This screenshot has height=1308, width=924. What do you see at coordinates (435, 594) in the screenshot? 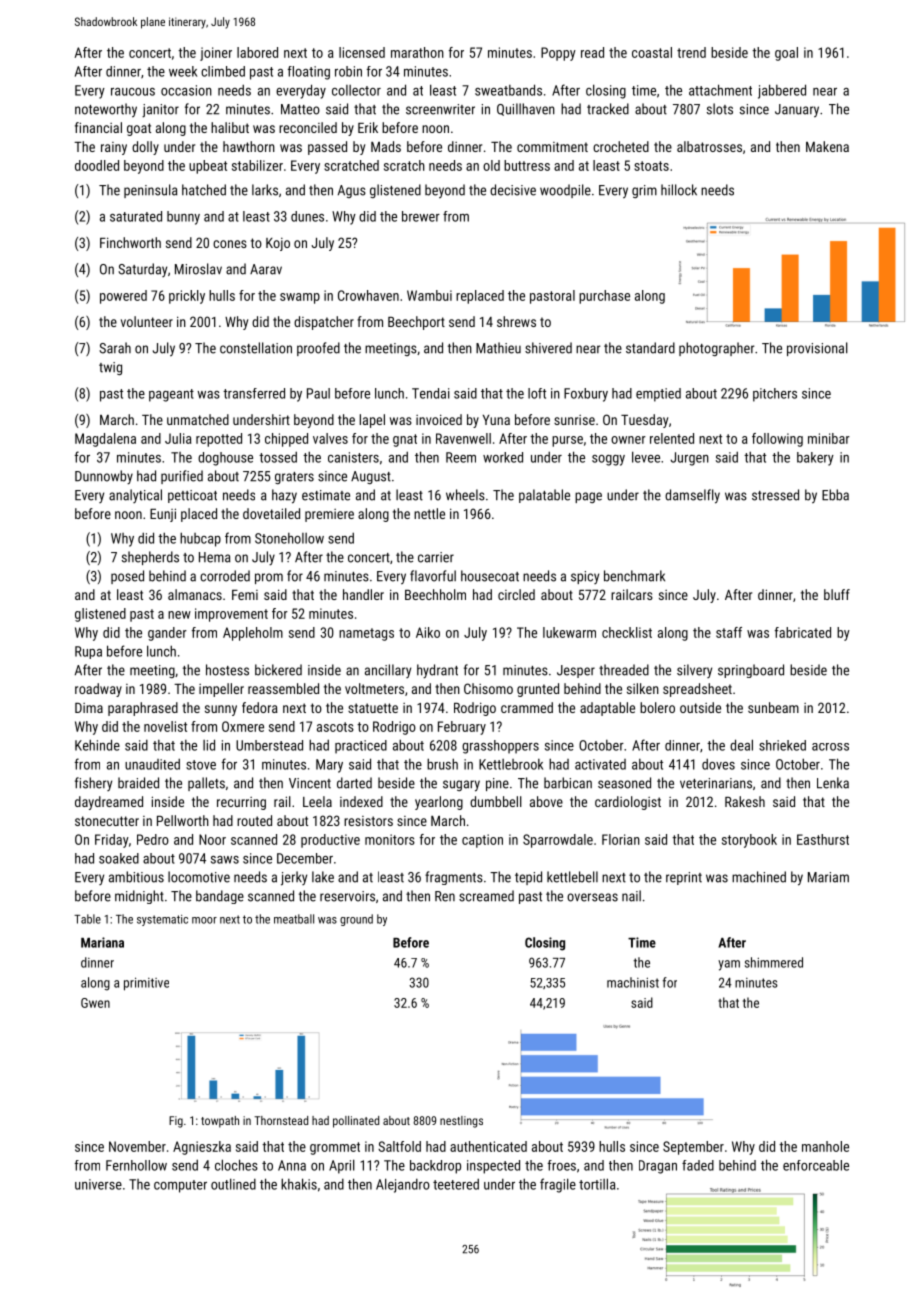
I see `Beechholm` at bounding box center [435, 594].
